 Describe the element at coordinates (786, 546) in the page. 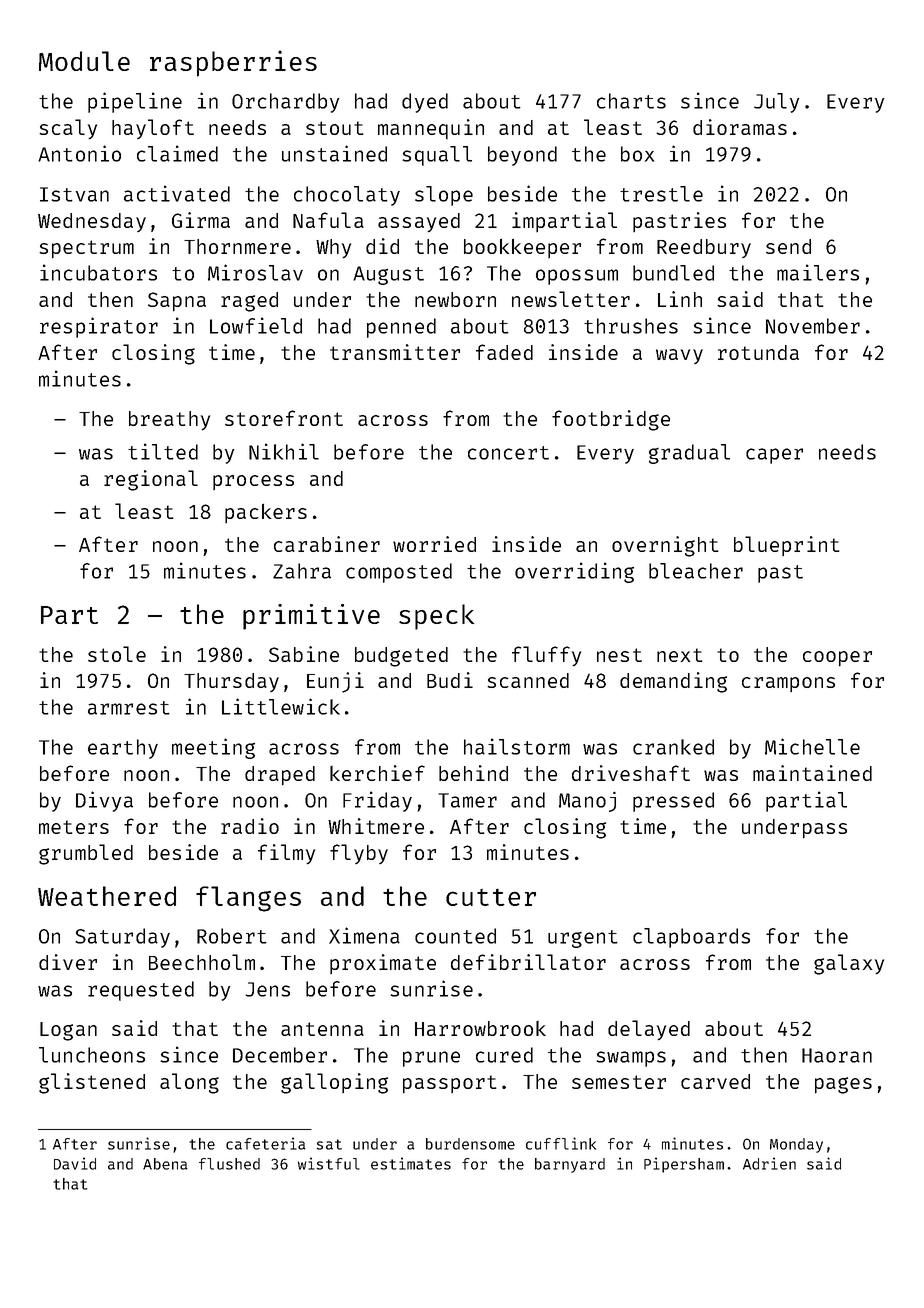

I see `blueprint` at that location.
